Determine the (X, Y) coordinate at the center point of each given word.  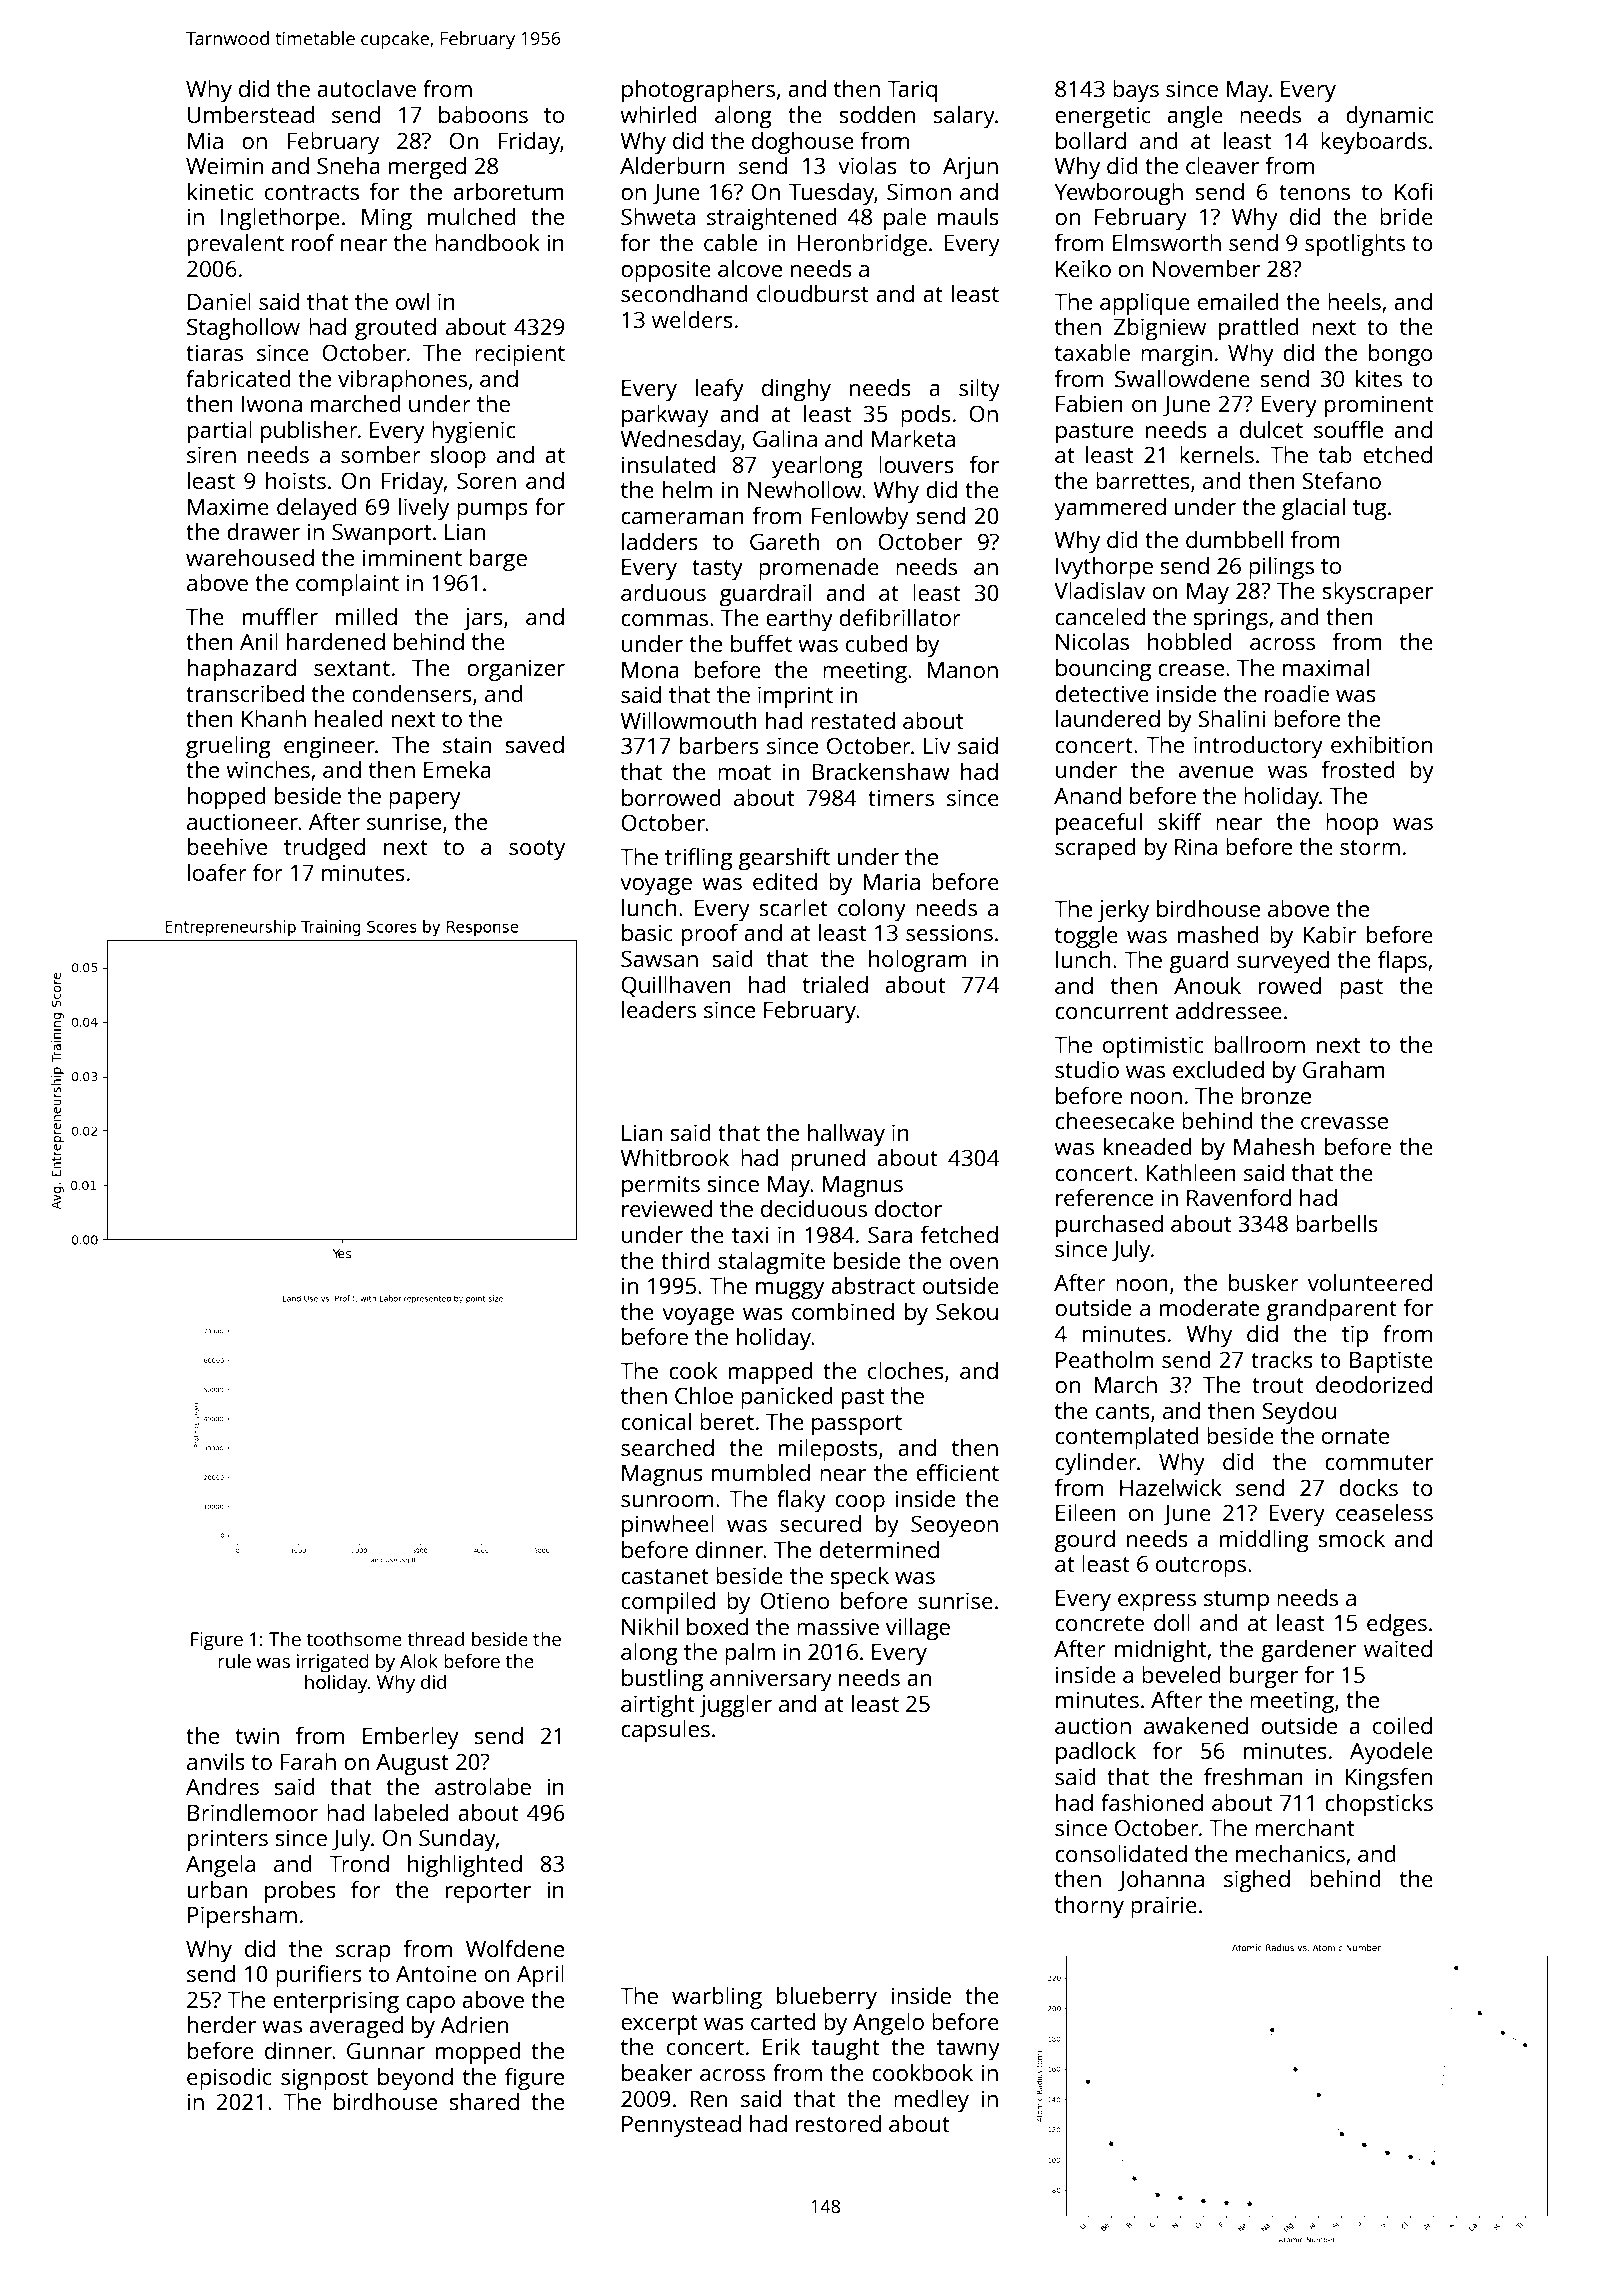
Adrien (474, 2024)
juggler (735, 1706)
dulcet (1271, 429)
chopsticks (1379, 1805)
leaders (659, 1009)
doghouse (803, 143)
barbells (1337, 1223)
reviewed (667, 1208)
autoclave (366, 88)
